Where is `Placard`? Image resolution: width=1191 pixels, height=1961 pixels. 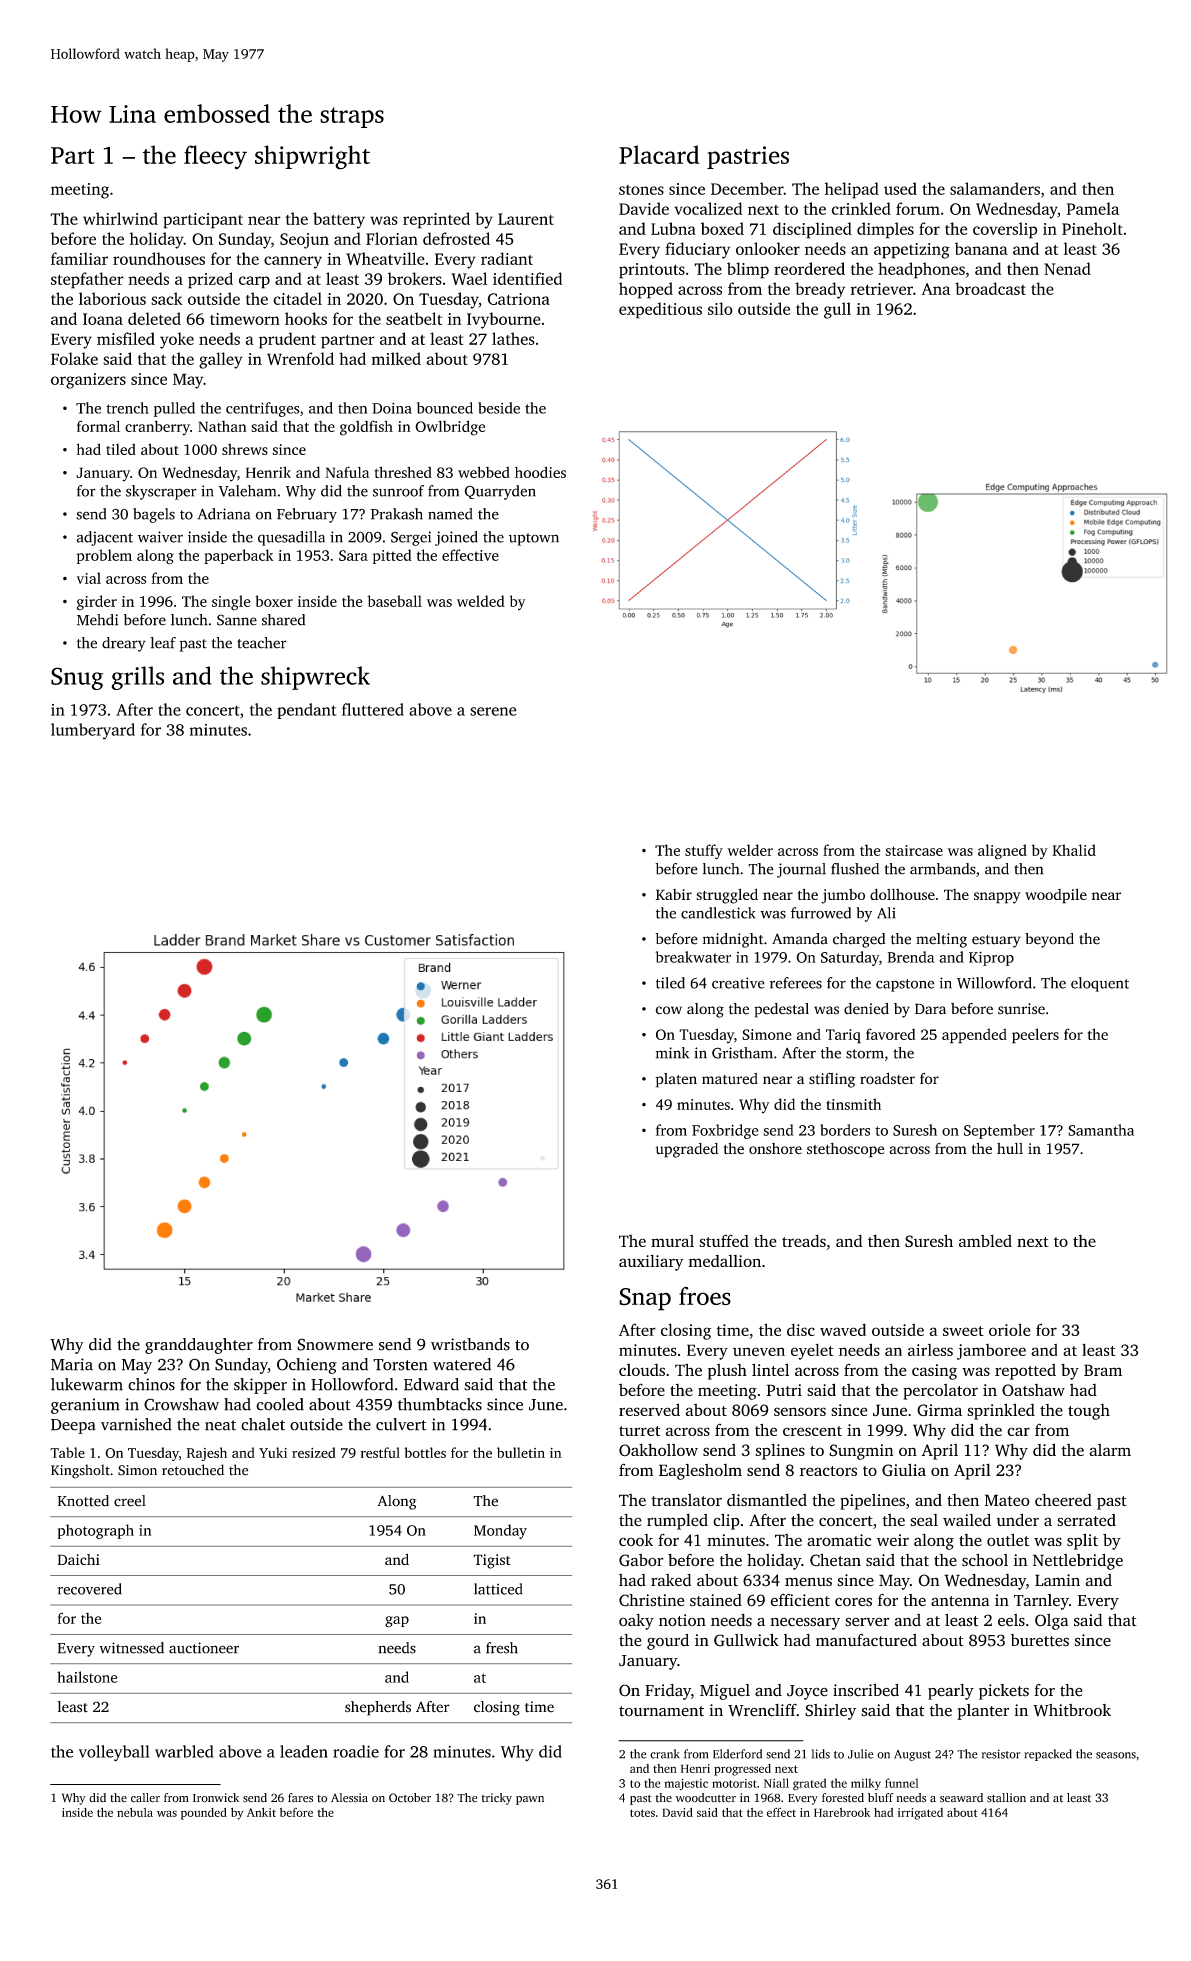
Placard is located at coordinates (659, 154).
